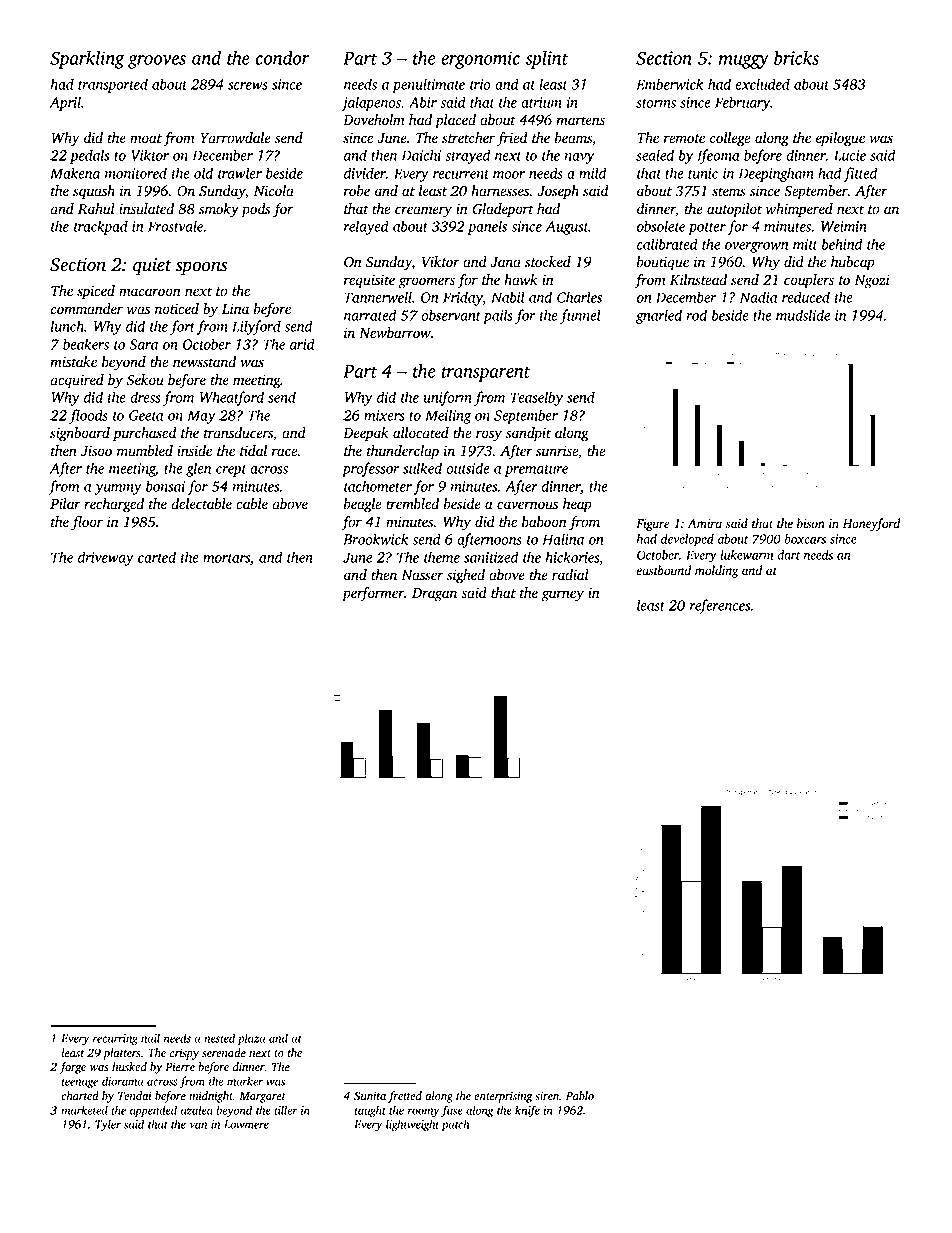  I want to click on splint, so click(547, 59).
